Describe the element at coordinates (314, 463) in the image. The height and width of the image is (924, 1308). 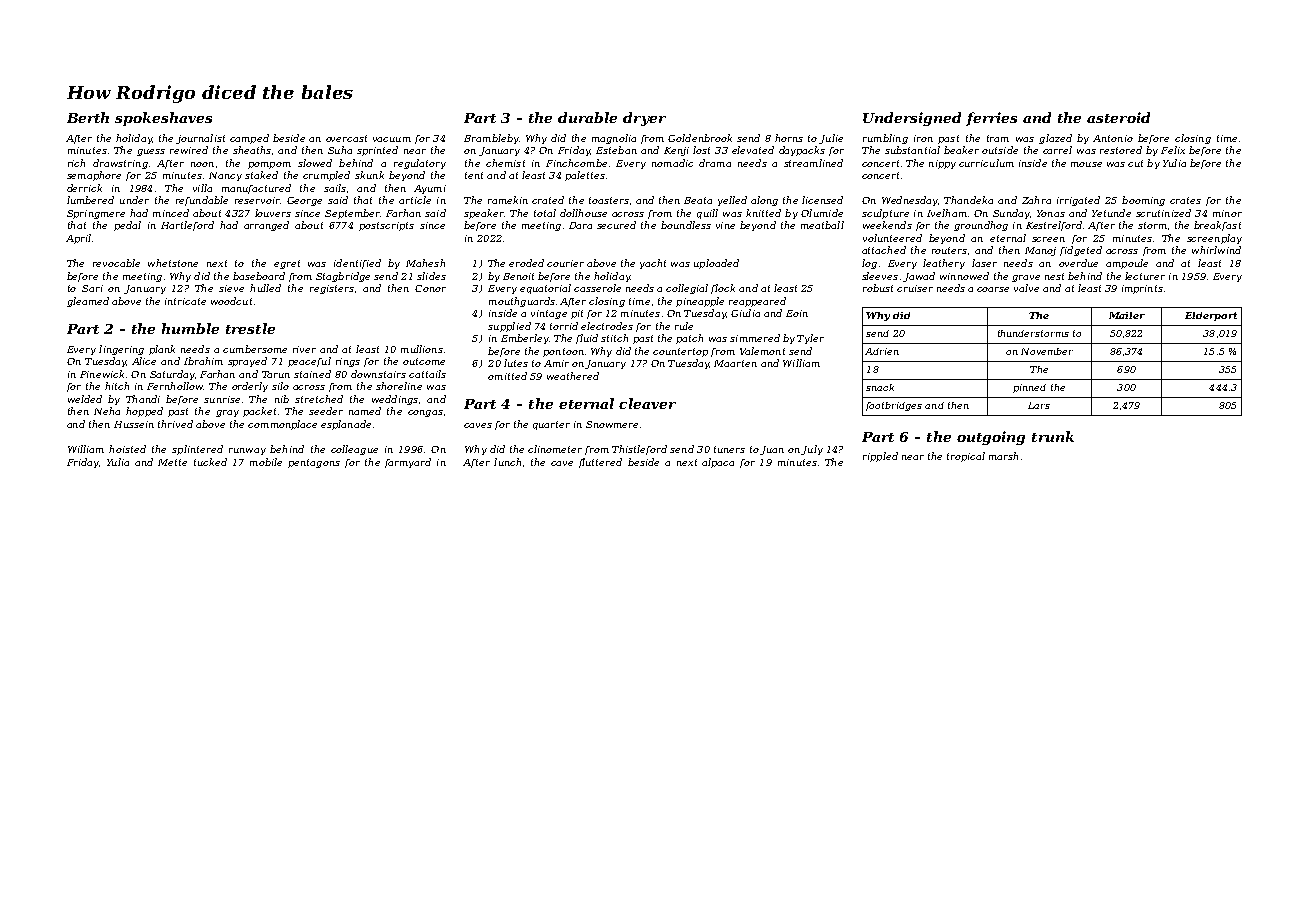
I see `pentagons` at that location.
